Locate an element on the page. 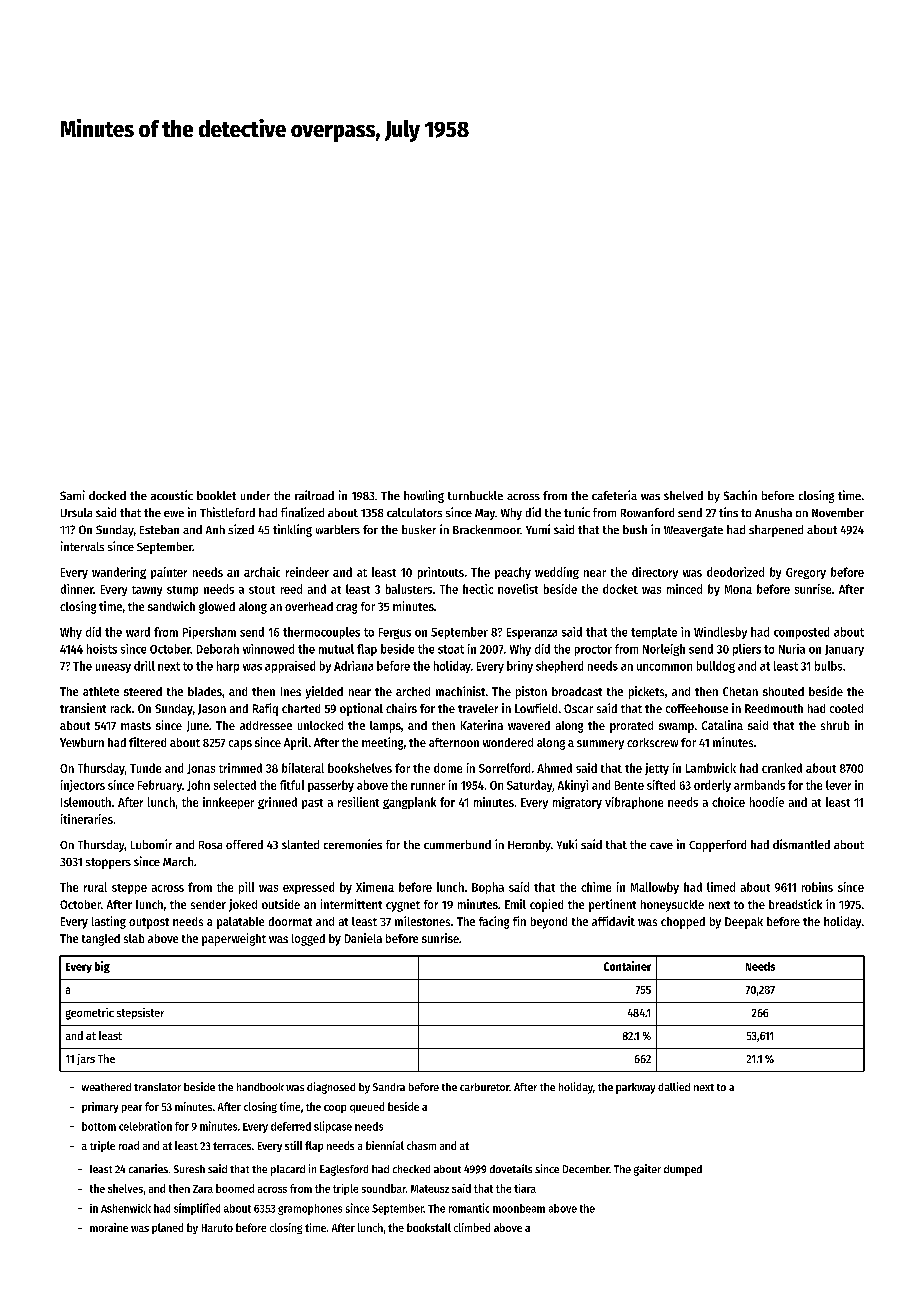 This image has width=924, height=1308. briny is located at coordinates (520, 667).
